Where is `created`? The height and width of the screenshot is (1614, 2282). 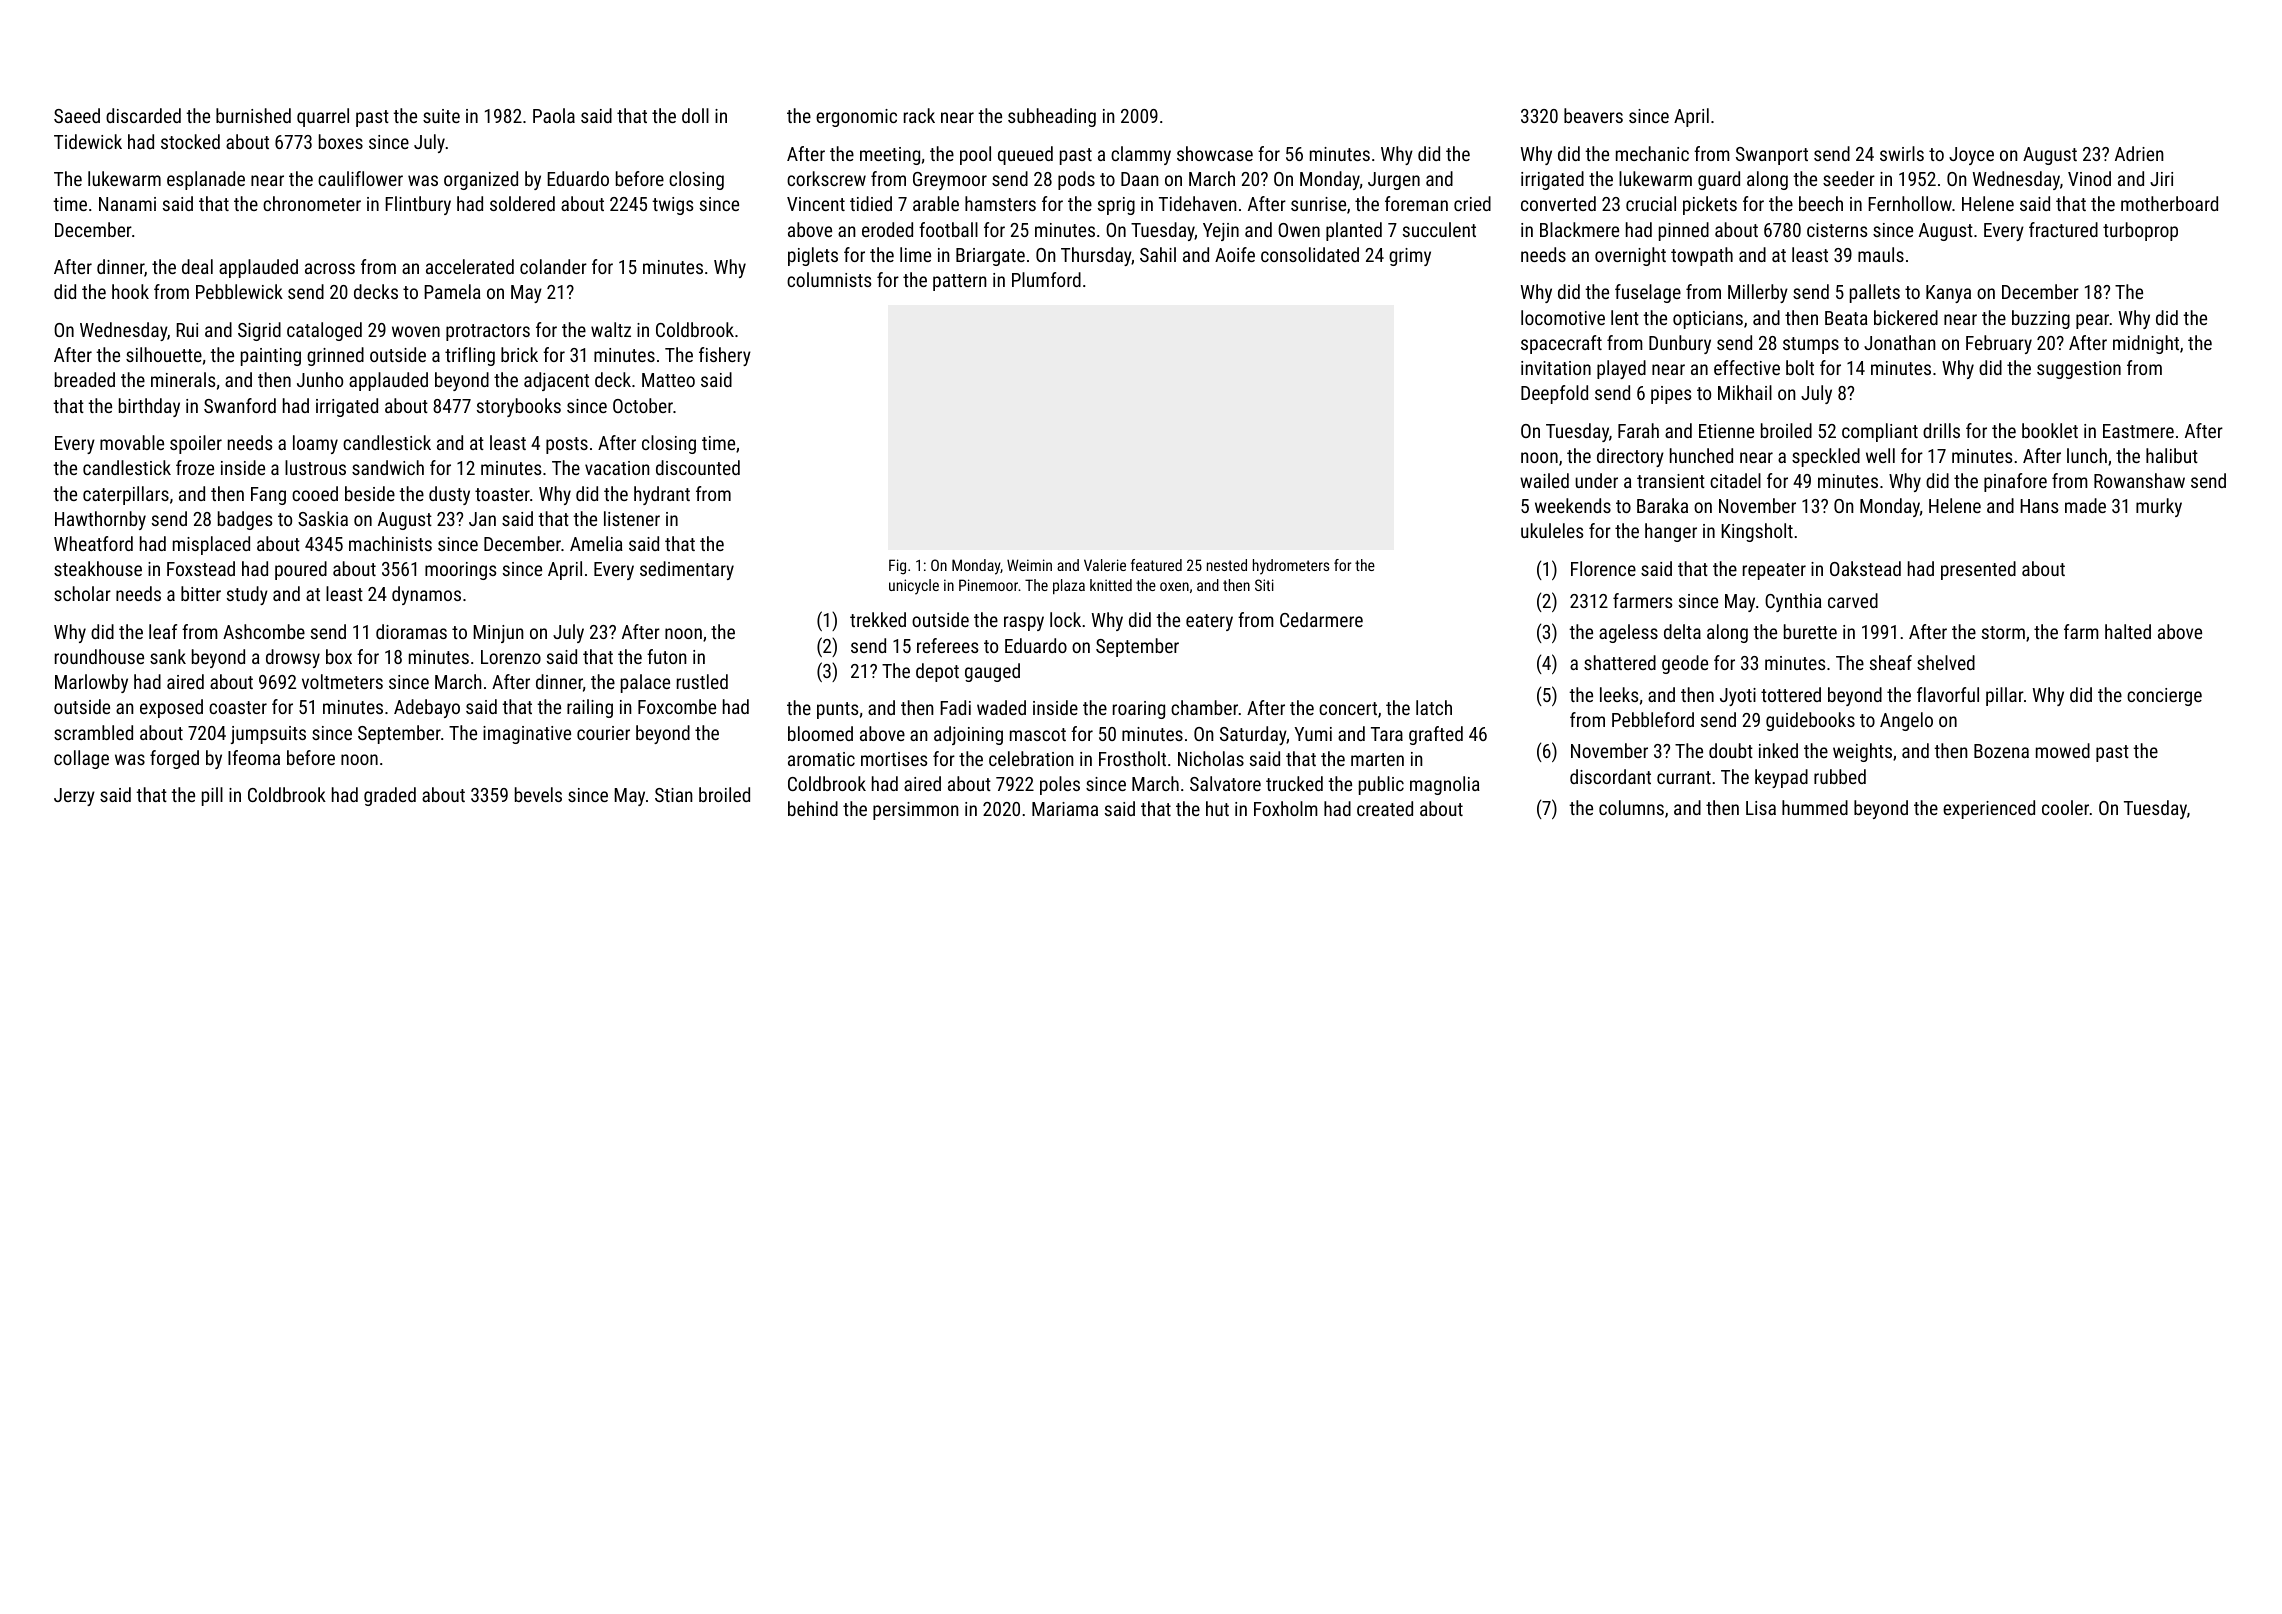
created is located at coordinates (1385, 808).
